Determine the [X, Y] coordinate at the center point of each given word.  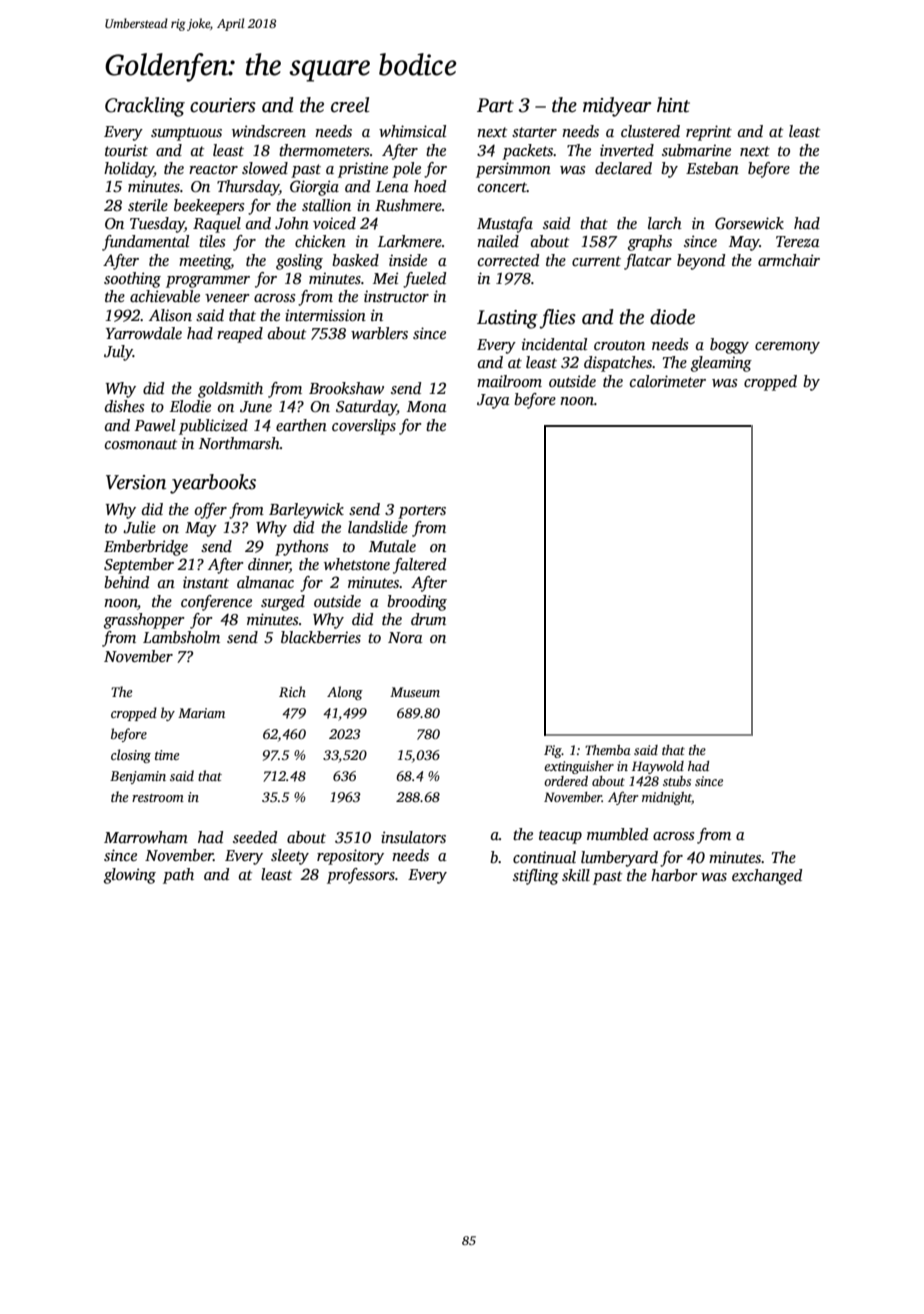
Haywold [658, 767]
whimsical [412, 131]
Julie [139, 527]
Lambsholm [181, 637]
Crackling [145, 107]
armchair [789, 260]
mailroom [509, 381]
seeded [255, 837]
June [256, 407]
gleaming [721, 364]
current [596, 261]
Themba [608, 750]
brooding [417, 603]
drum [428, 619]
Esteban [712, 168]
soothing [132, 280]
